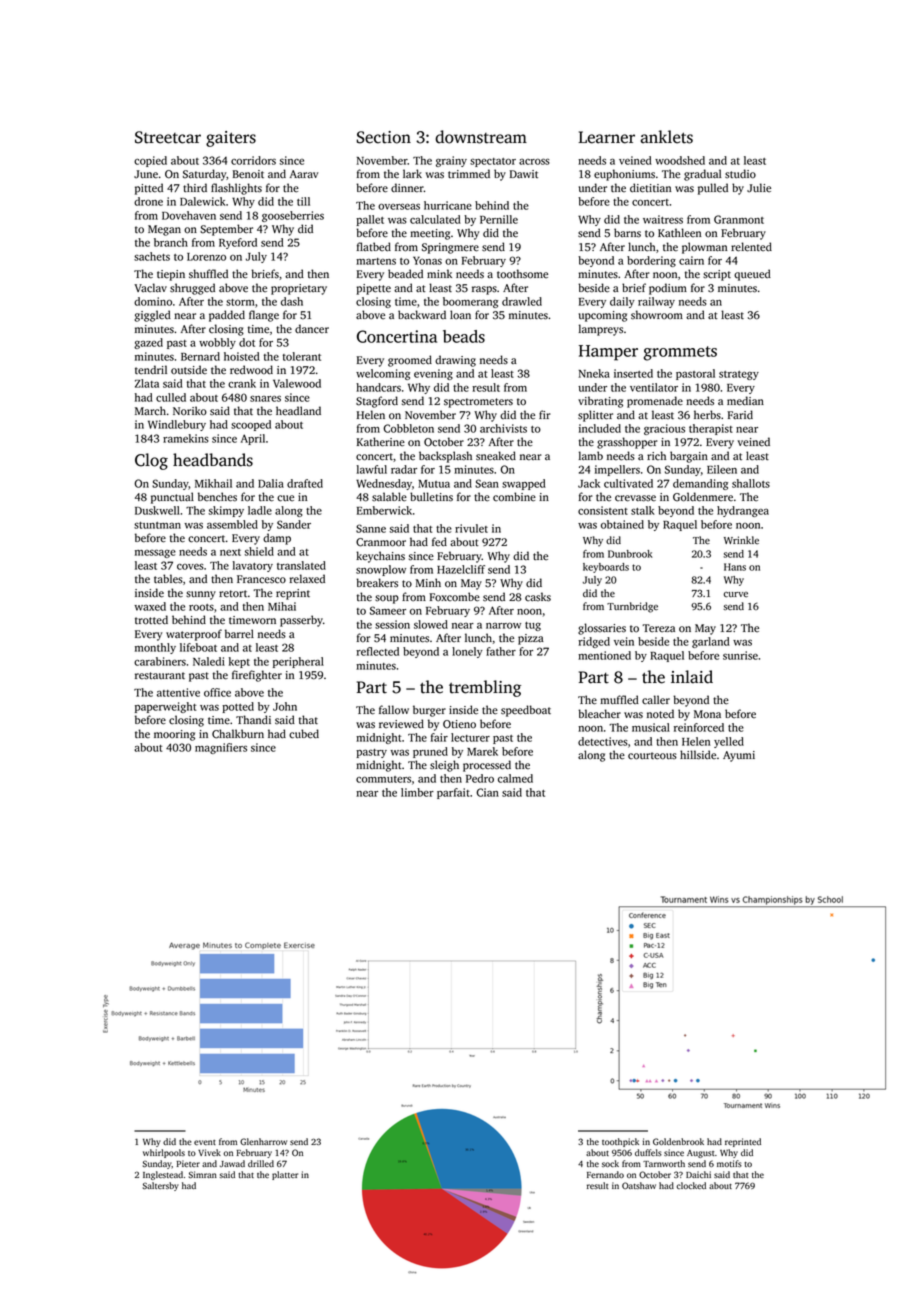 This page has height=1316, width=908. What do you see at coordinates (147, 383) in the page?
I see `Zlata` at bounding box center [147, 383].
